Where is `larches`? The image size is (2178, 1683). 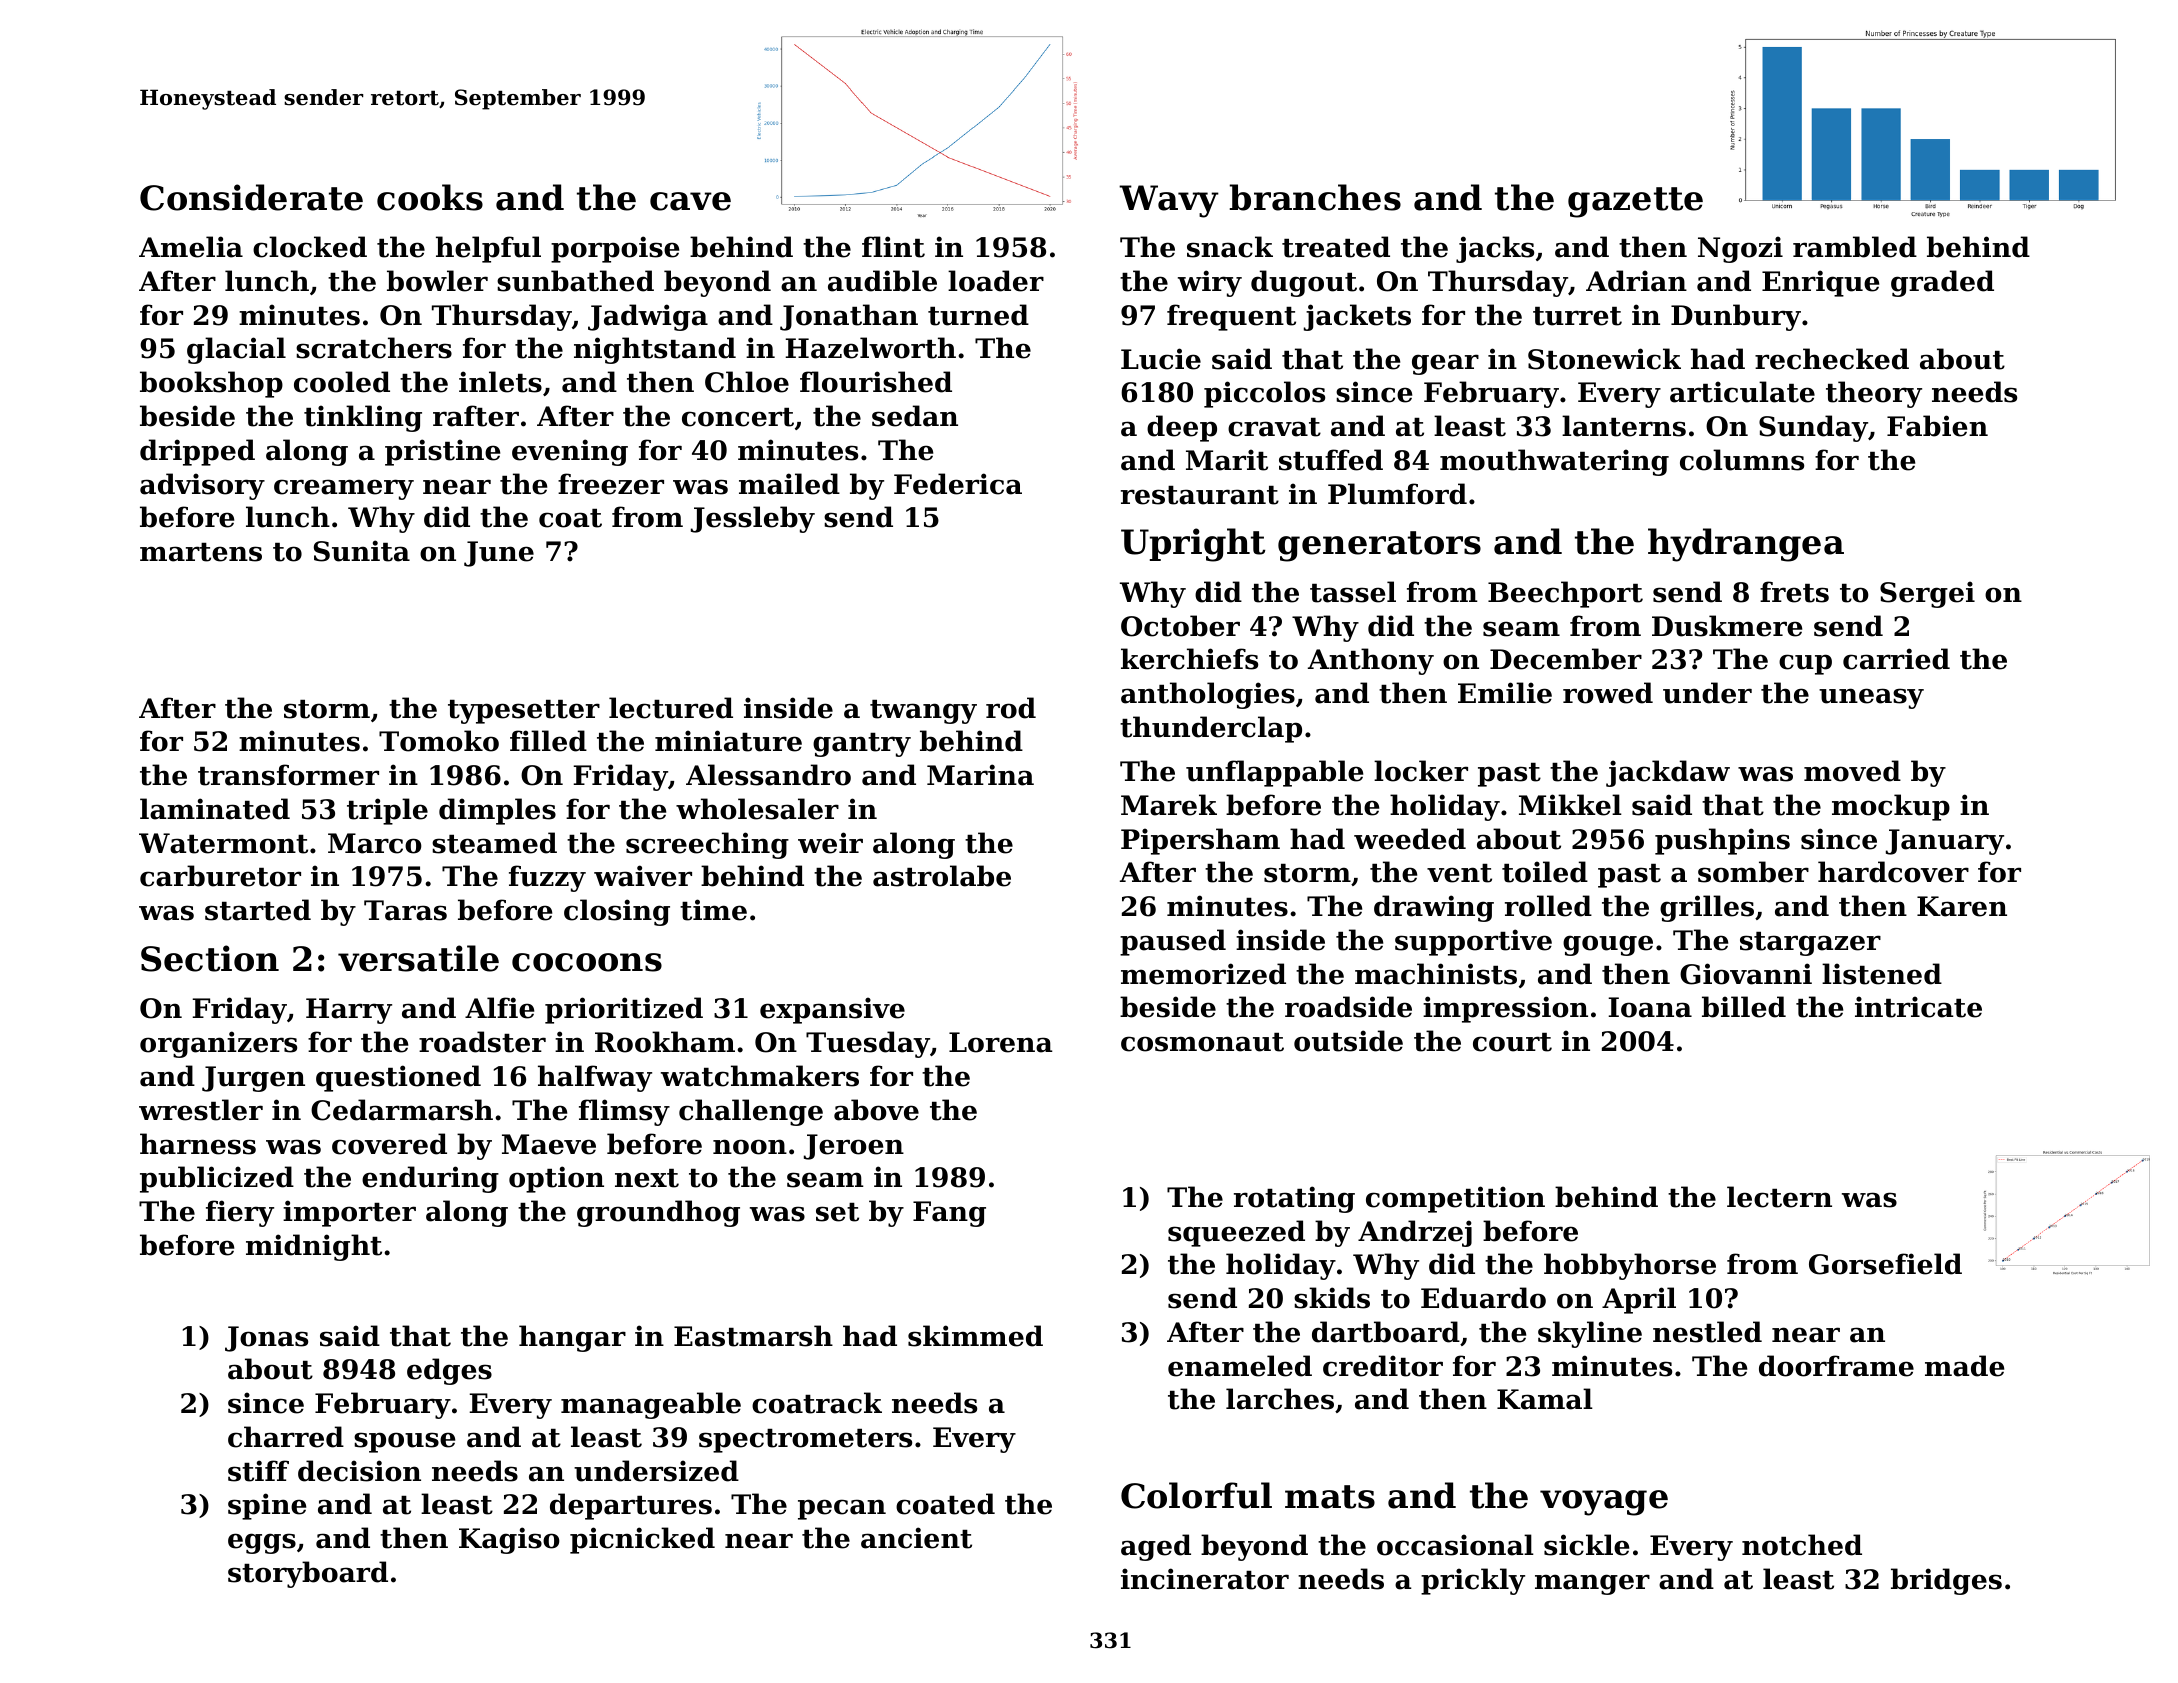 larches is located at coordinates (1280, 1399).
